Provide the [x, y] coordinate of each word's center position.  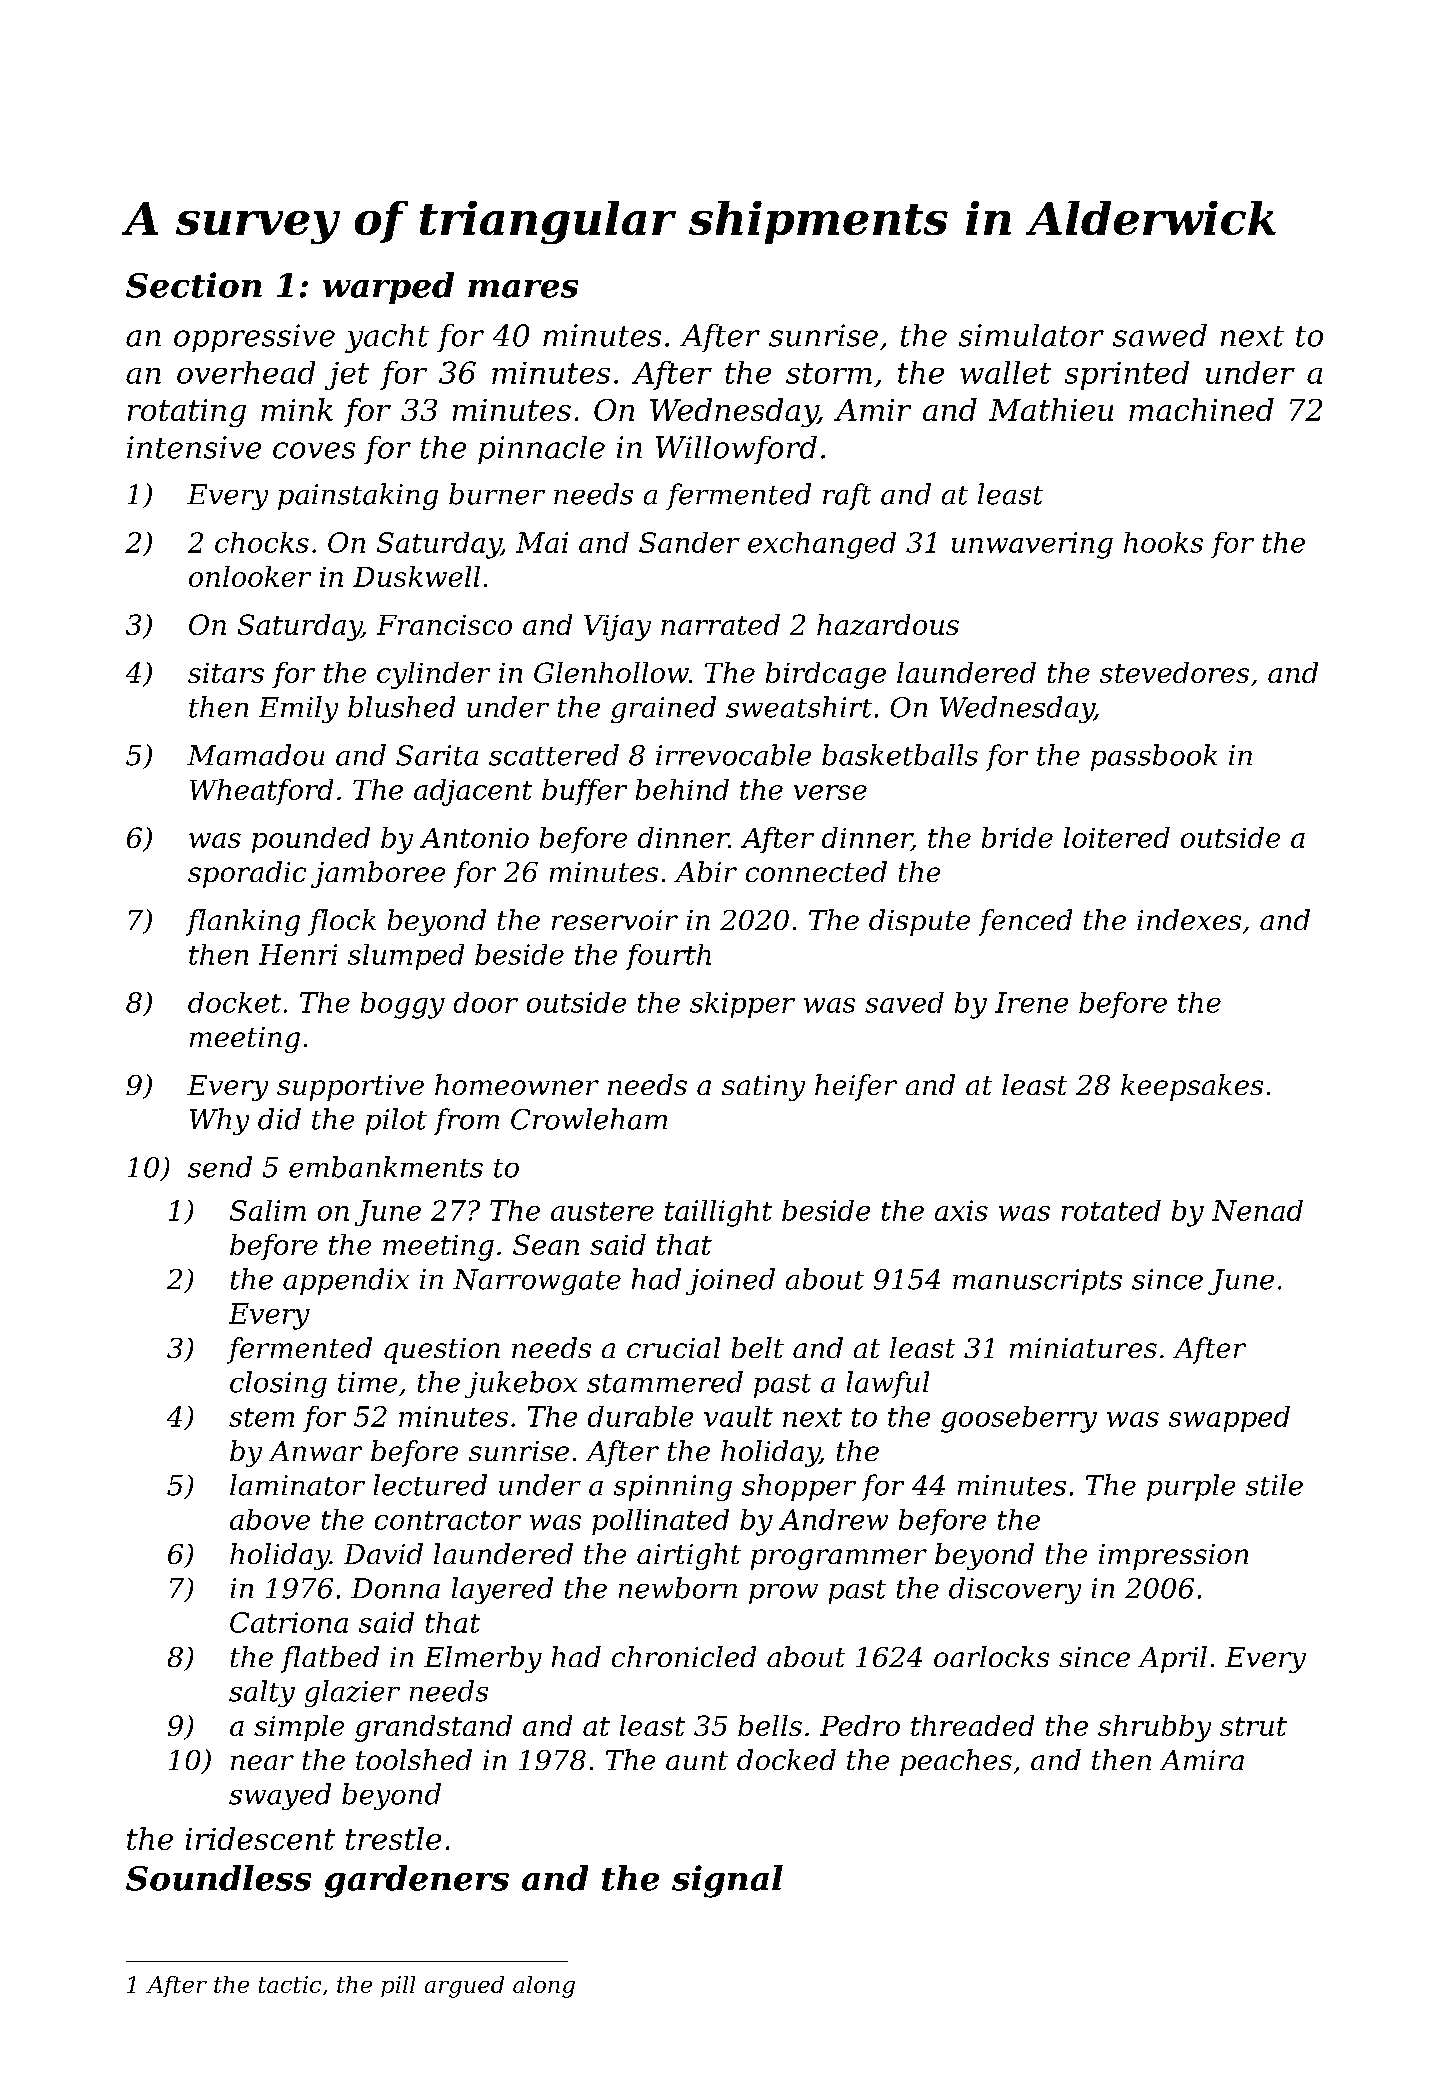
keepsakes [1192, 1087]
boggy [403, 1005]
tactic [290, 1984]
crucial [673, 1347]
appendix [346, 1281]
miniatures [1083, 1348]
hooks [1163, 542]
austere [602, 1211]
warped [388, 288]
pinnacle [541, 450]
